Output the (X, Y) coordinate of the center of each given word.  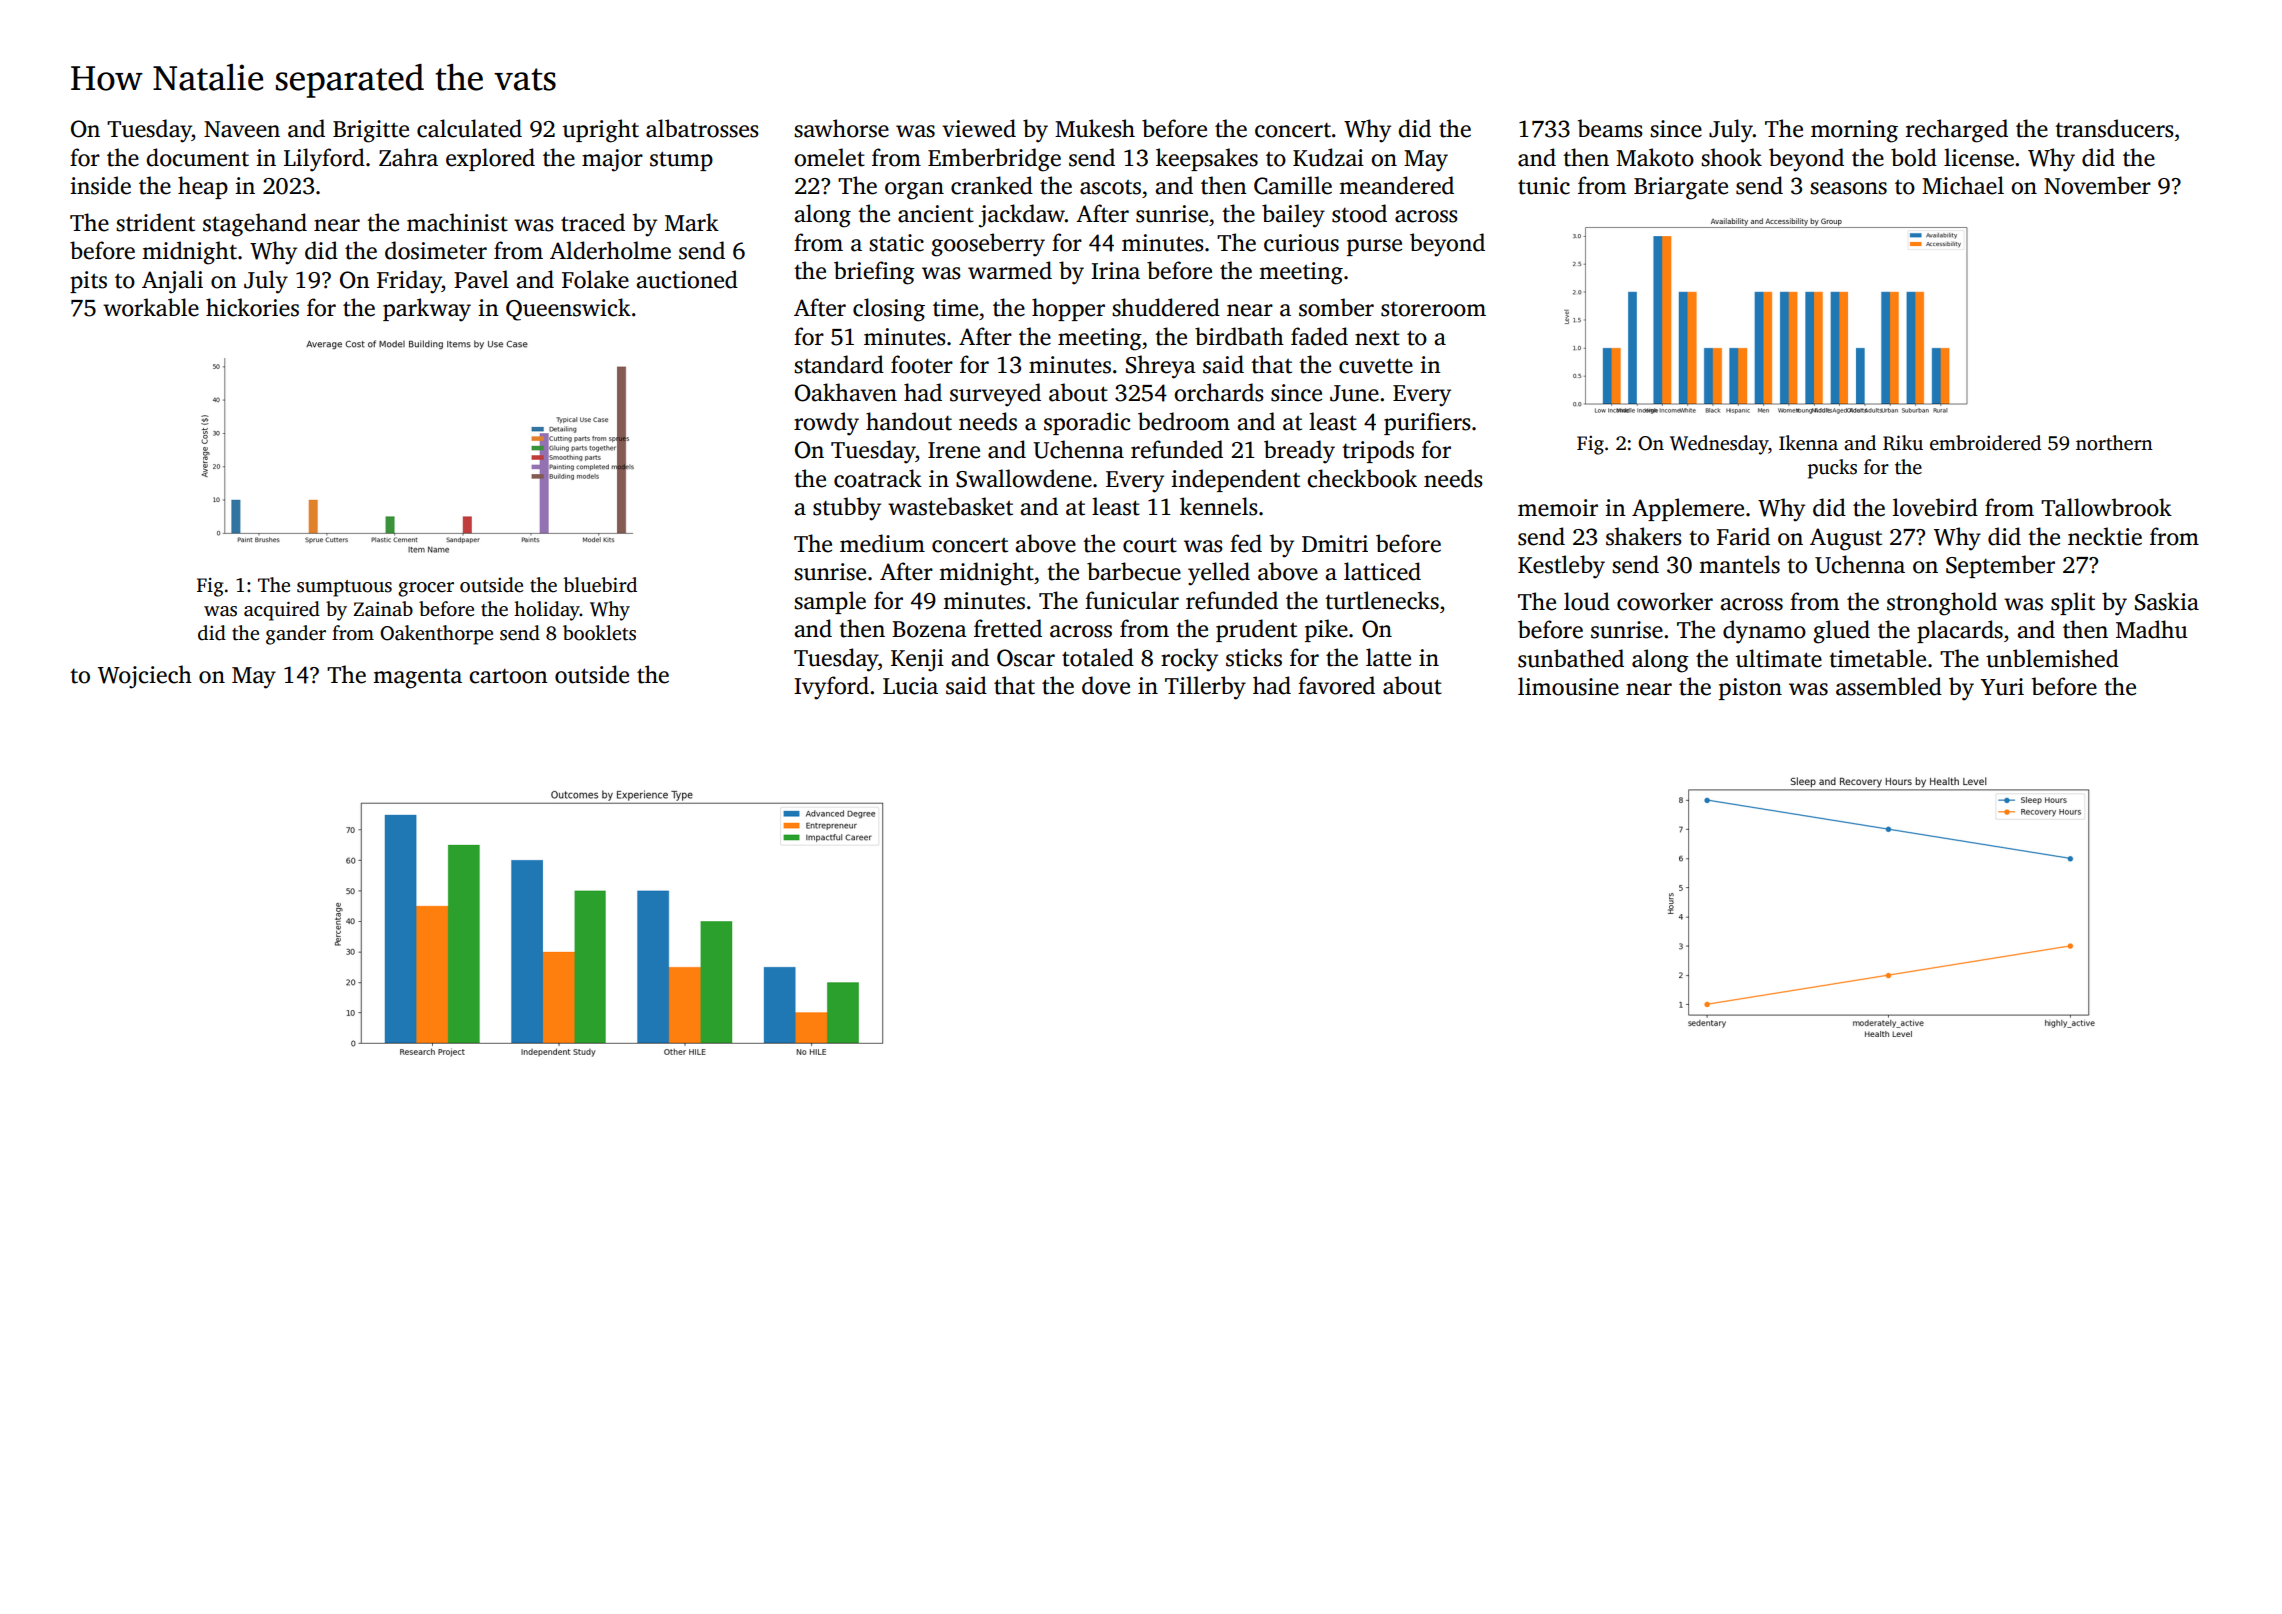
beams (1610, 128)
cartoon (508, 676)
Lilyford (324, 160)
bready (1299, 452)
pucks (1832, 469)
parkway (427, 310)
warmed (1010, 270)
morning (1854, 131)
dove (1106, 685)
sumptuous (344, 588)
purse (1374, 247)
